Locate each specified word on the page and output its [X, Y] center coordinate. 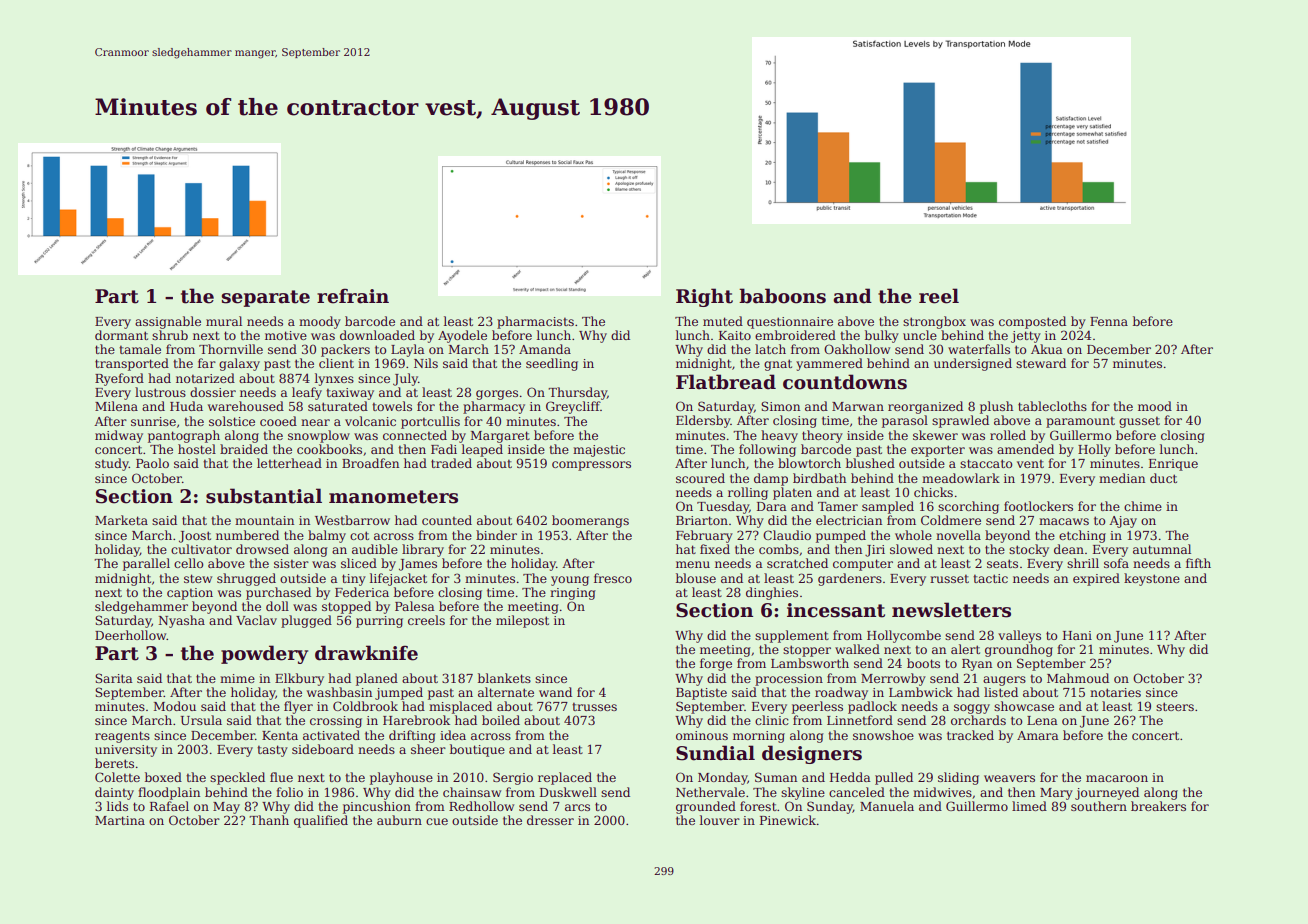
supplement [792, 636]
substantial [264, 496]
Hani [1077, 635]
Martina [120, 820]
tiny [354, 580]
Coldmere [951, 520]
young [570, 581]
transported [132, 364]
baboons [782, 296]
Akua [1047, 349]
